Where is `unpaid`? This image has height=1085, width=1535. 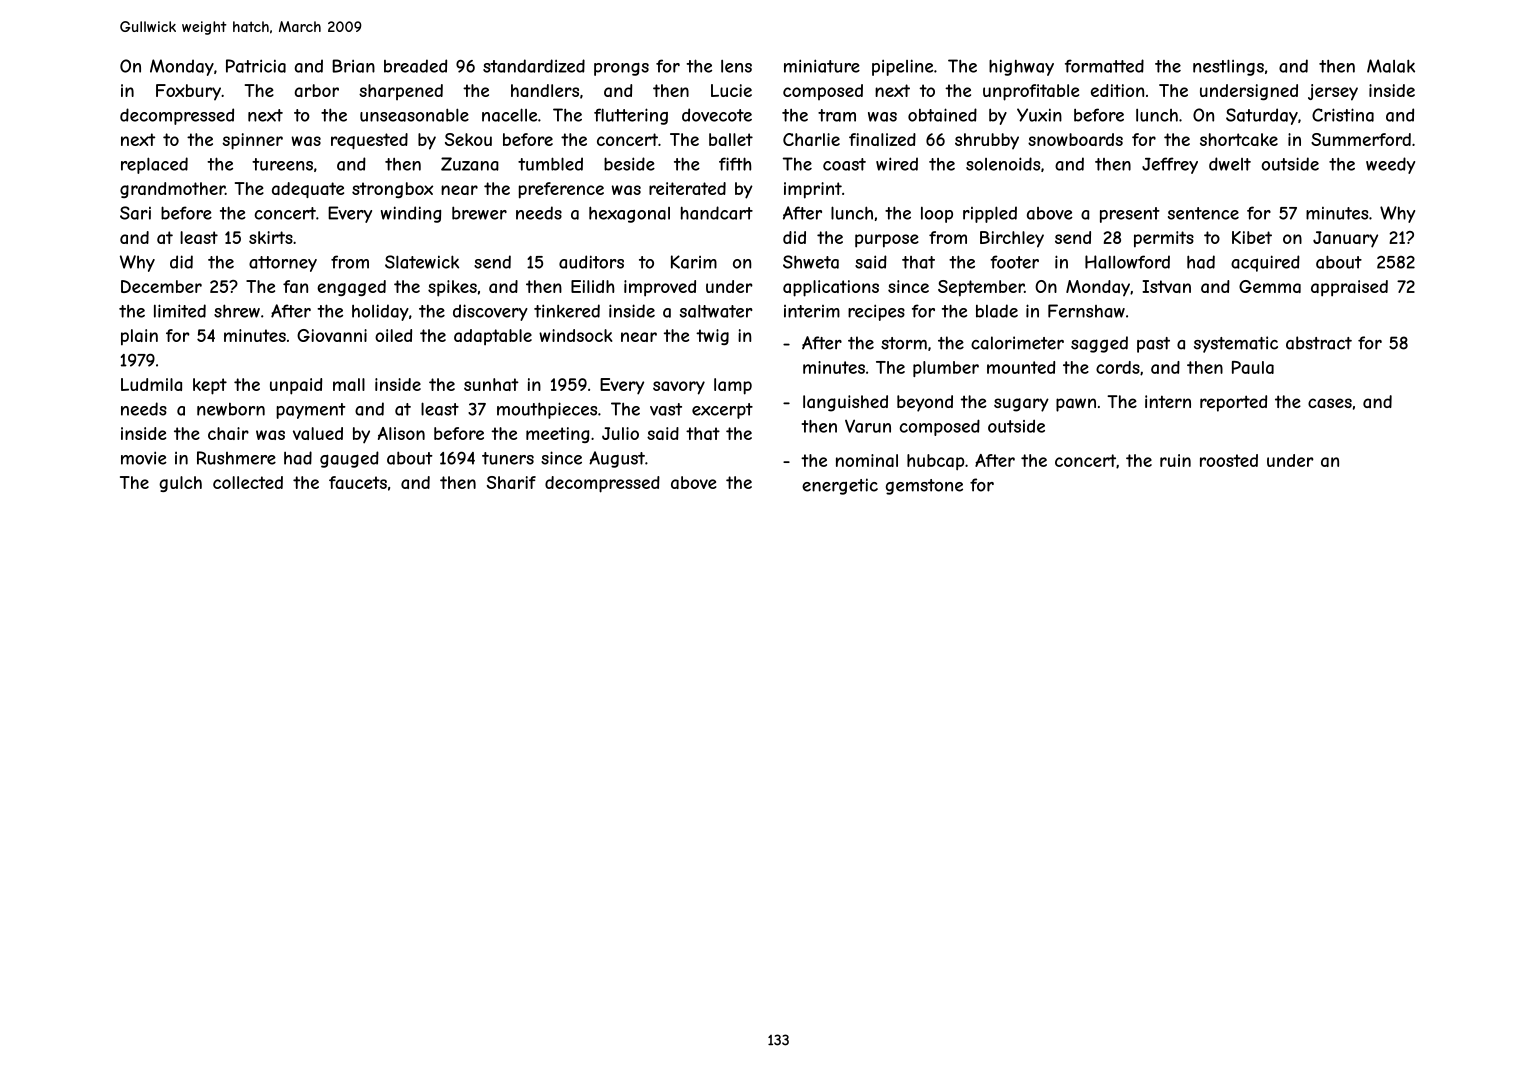
unpaid is located at coordinates (296, 386).
